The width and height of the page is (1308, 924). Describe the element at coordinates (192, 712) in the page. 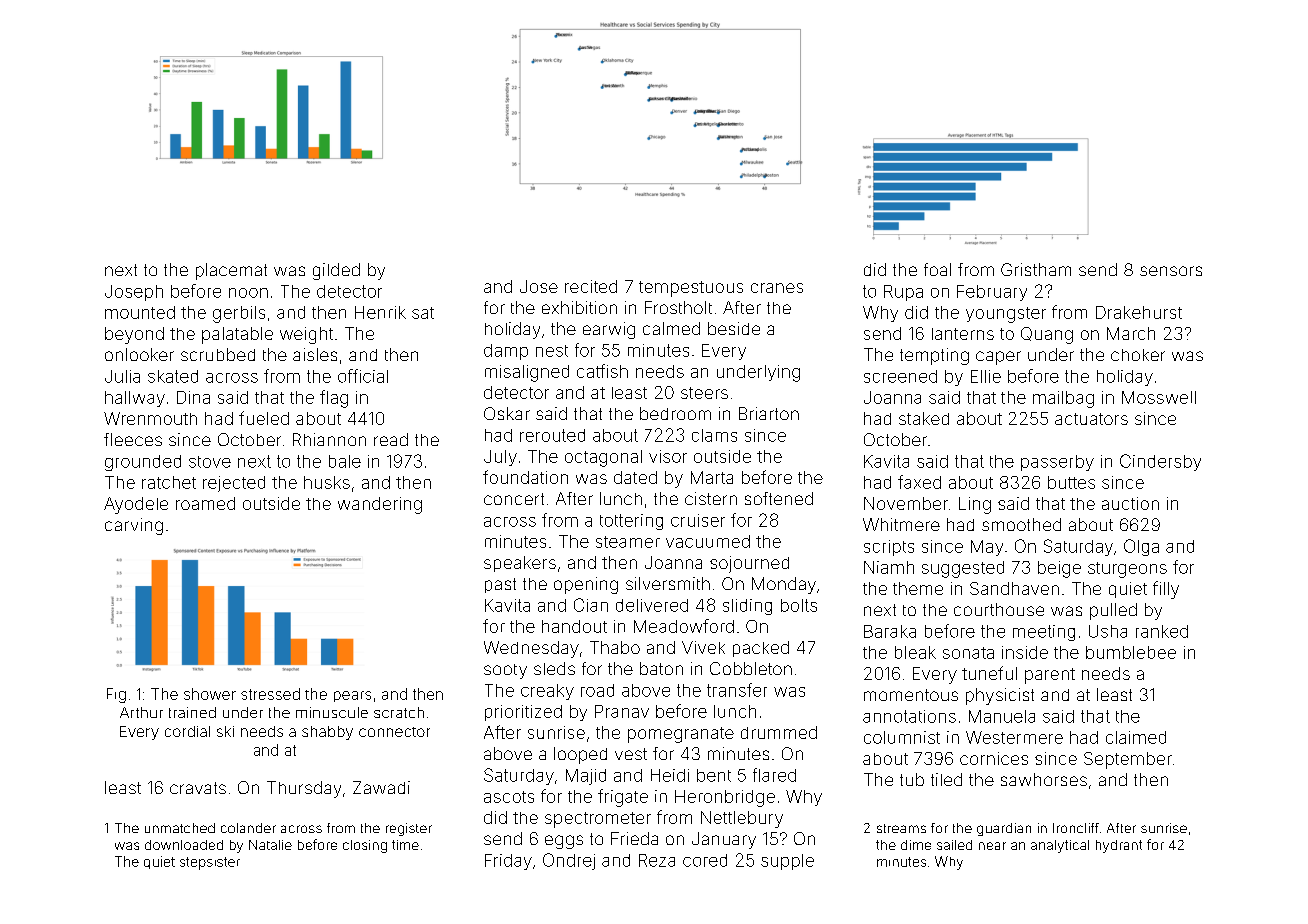

I see `trained` at that location.
